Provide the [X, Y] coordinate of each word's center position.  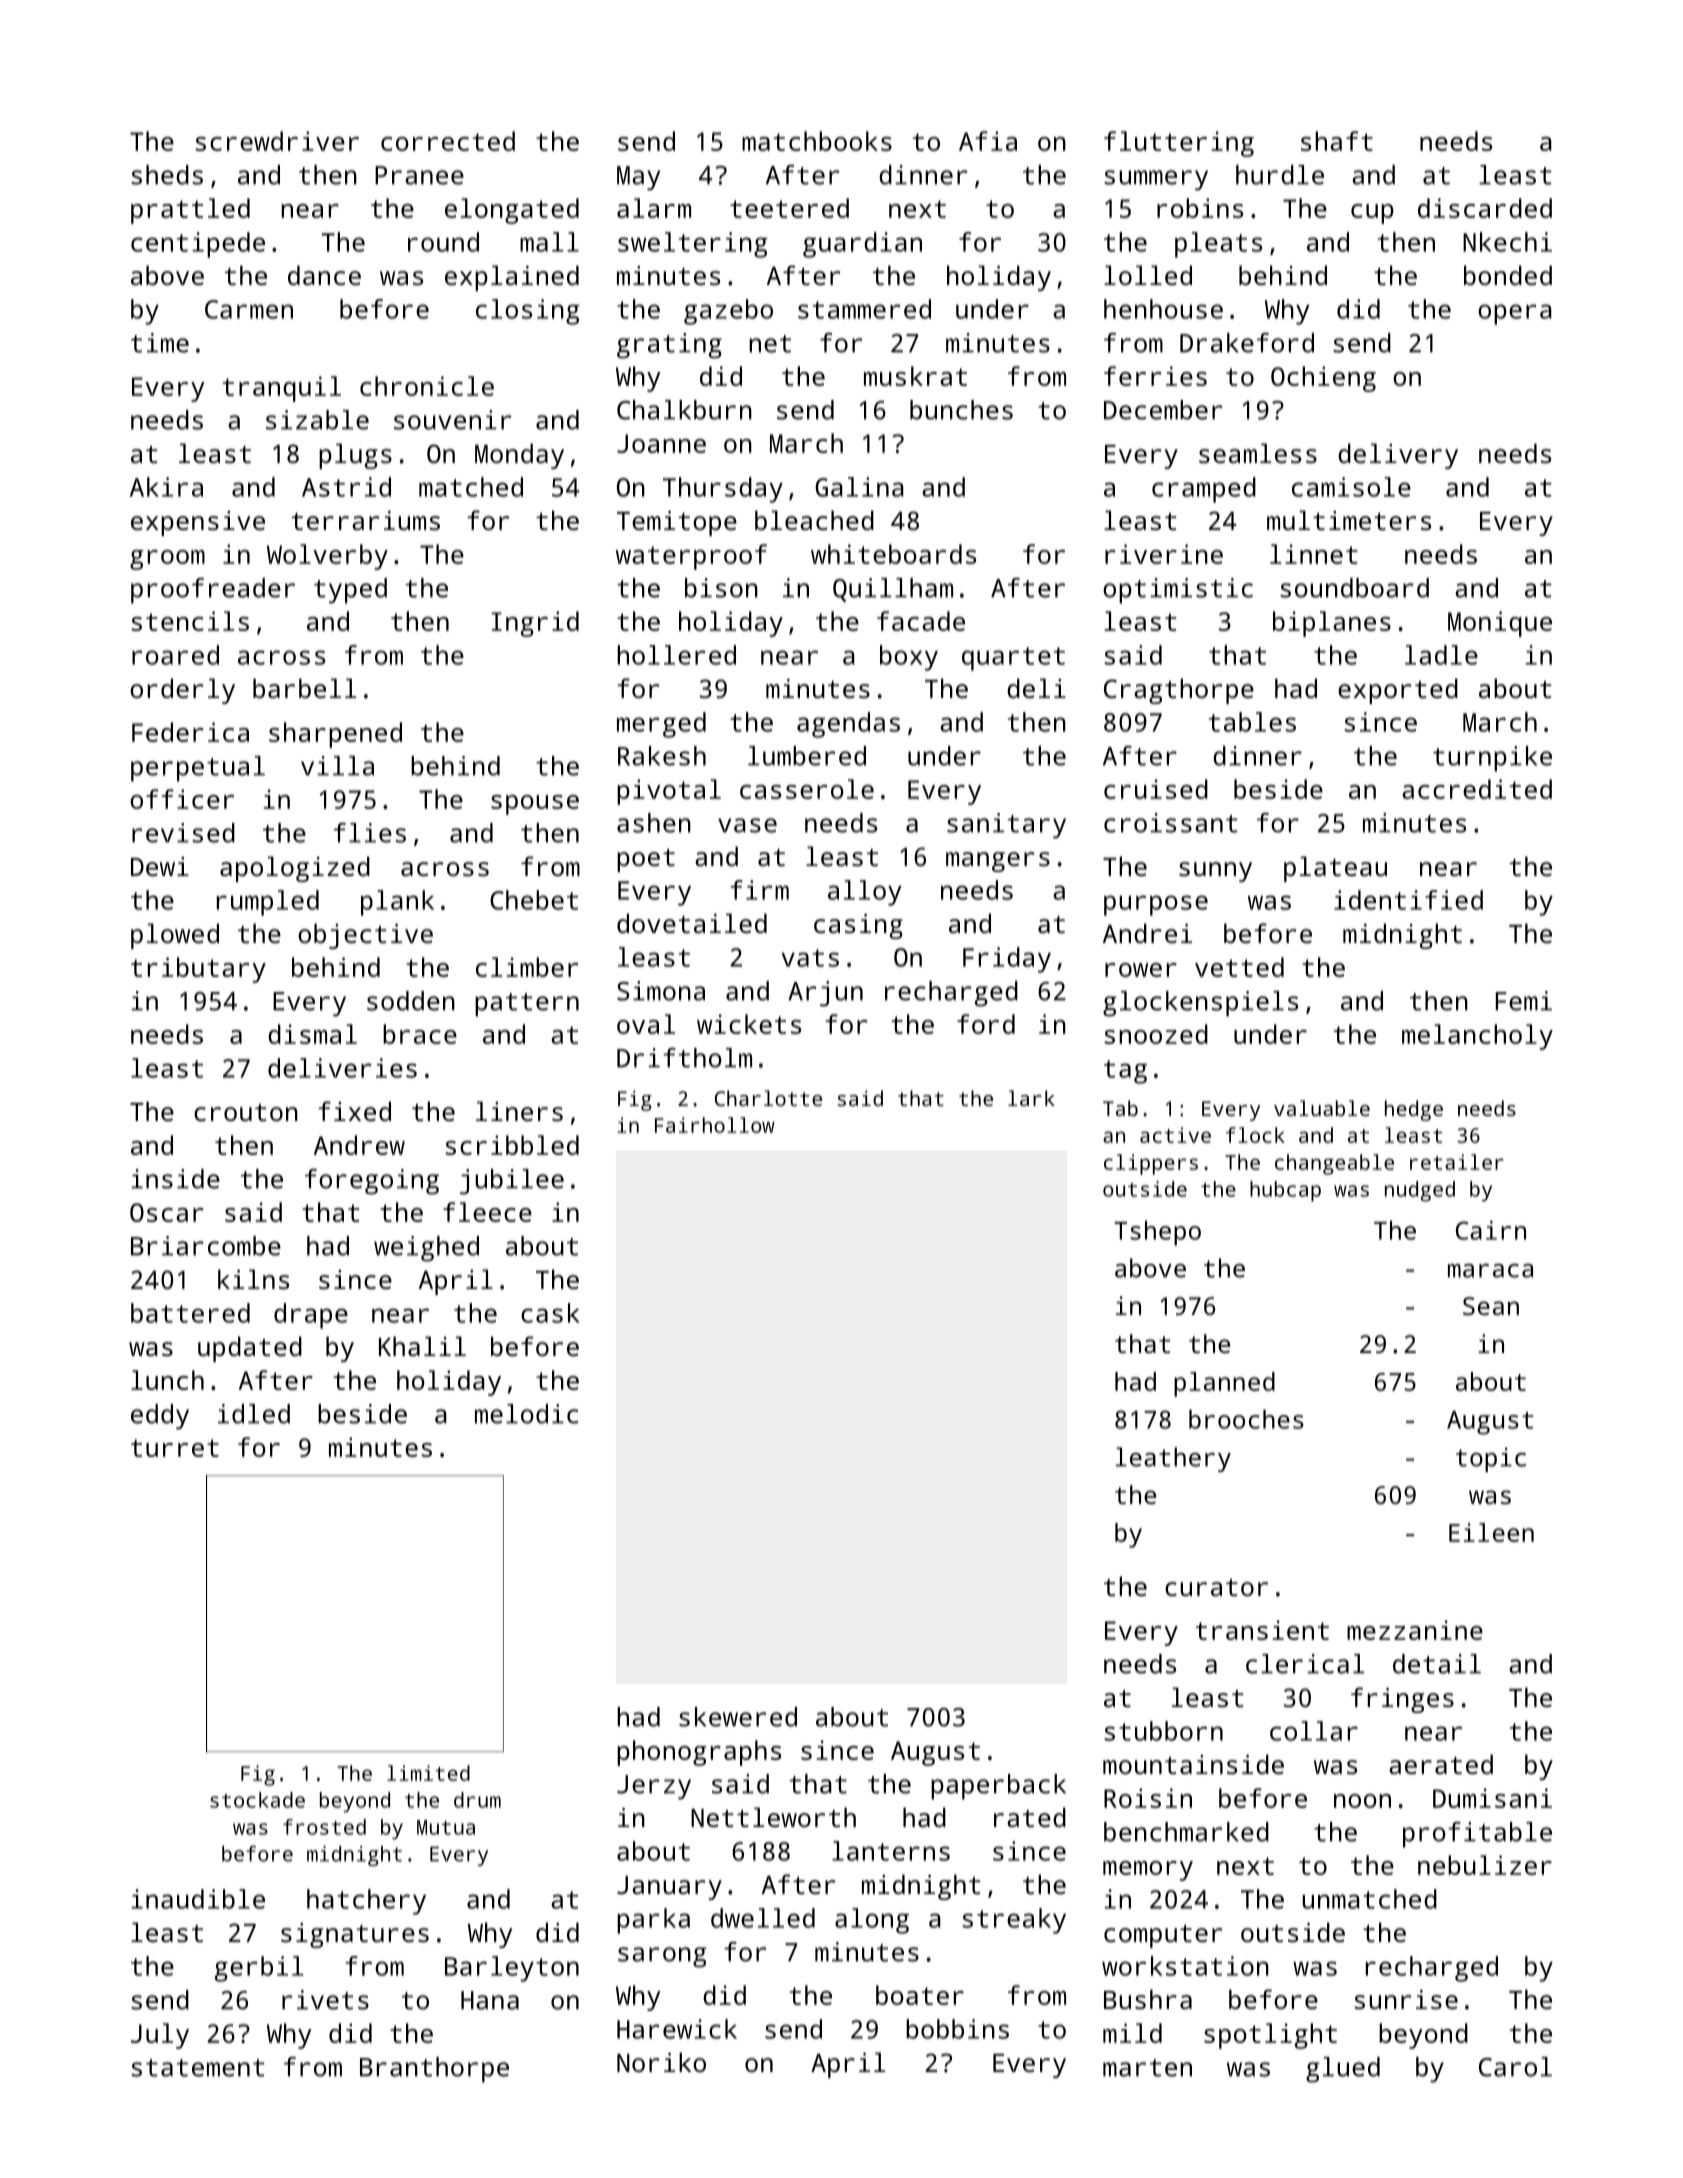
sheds [167, 175]
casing [858, 926]
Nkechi [1507, 242]
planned [1224, 1384]
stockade [257, 1800]
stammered [864, 309]
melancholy [1477, 1037]
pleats [1218, 245]
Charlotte [768, 1098]
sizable [317, 420]
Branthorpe [434, 2070]
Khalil [422, 1346]
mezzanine [1415, 1630]
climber [527, 967]
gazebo [728, 312]
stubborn [1164, 1731]
